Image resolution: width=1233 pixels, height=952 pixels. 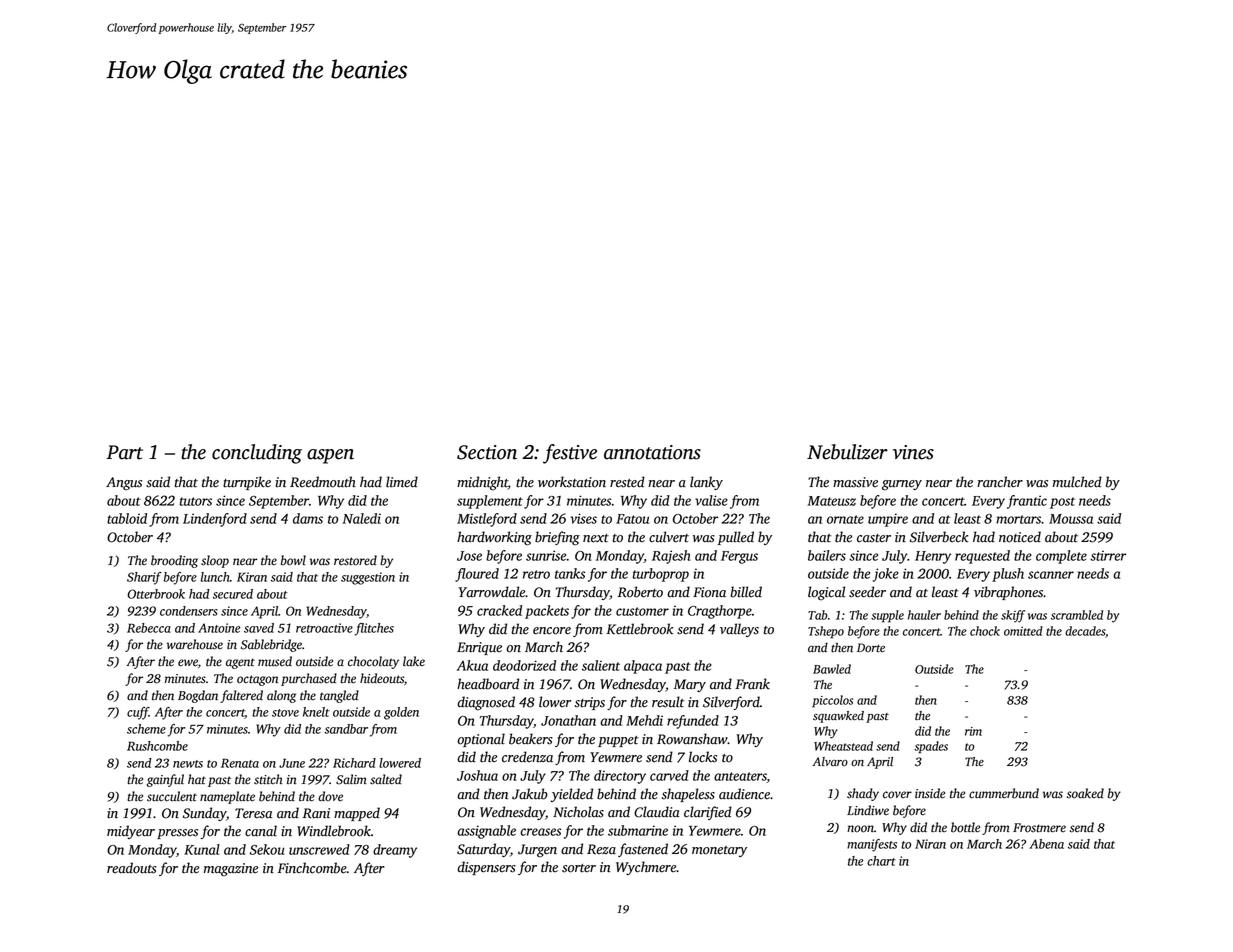 I want to click on Fatou, so click(x=632, y=519).
